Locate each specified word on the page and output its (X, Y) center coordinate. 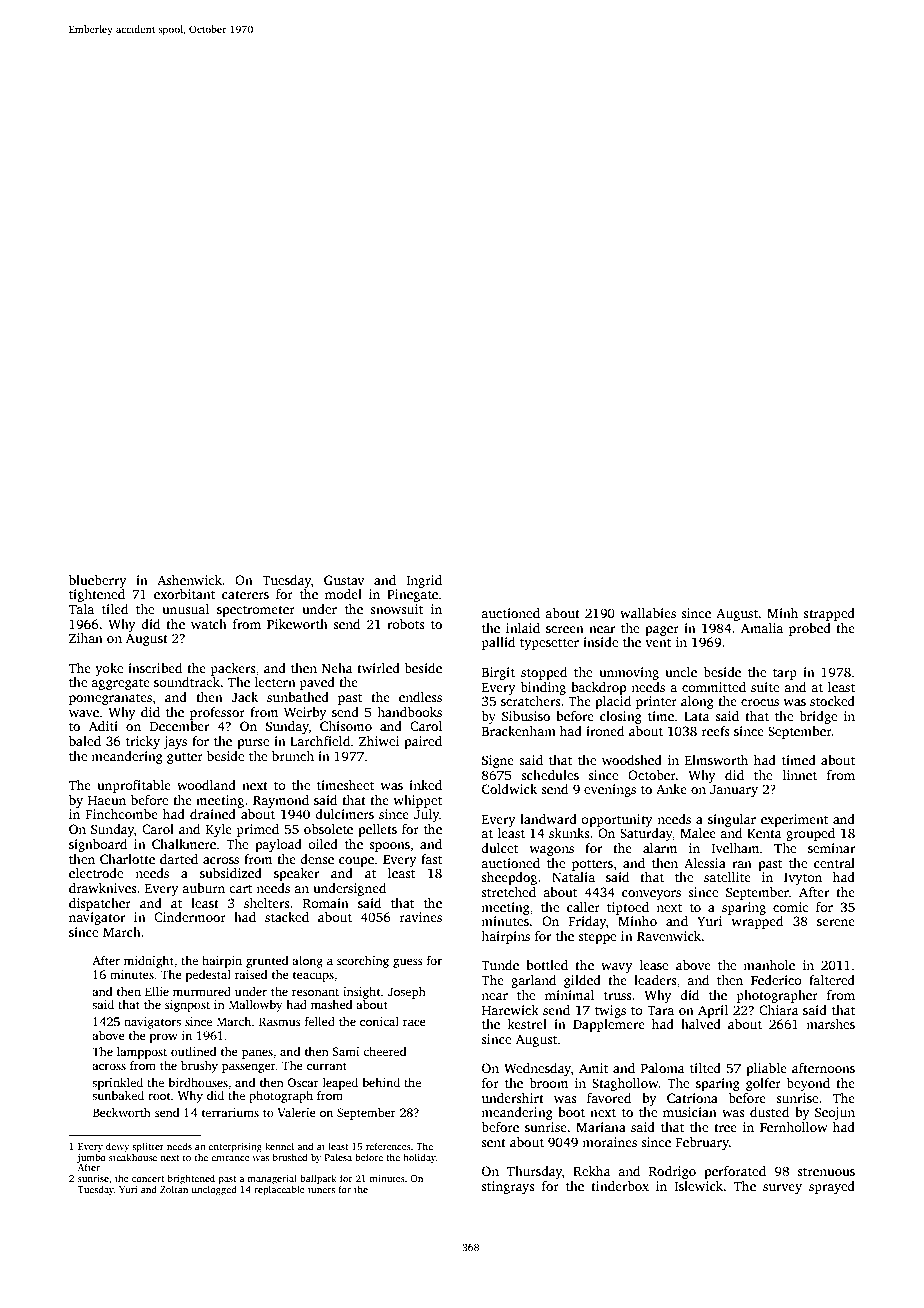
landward (548, 819)
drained (213, 814)
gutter (185, 758)
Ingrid (424, 581)
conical (379, 1021)
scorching (363, 962)
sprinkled (117, 1084)
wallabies (648, 613)
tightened (97, 595)
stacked (287, 917)
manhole (769, 965)
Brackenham (519, 731)
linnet (800, 775)
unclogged (214, 1190)
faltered (832, 980)
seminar (831, 848)
